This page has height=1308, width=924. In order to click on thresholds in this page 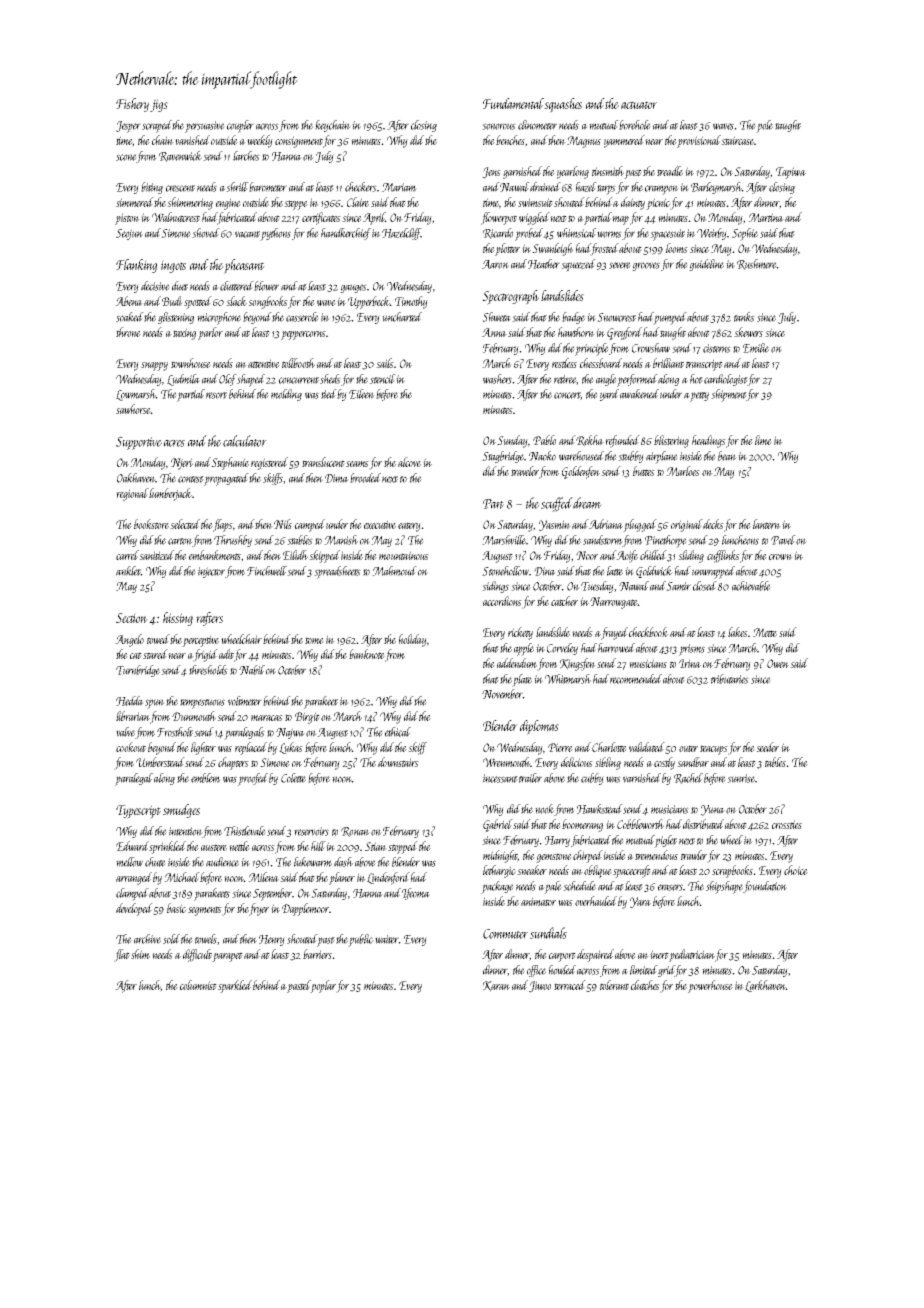, I will do `click(208, 670)`.
